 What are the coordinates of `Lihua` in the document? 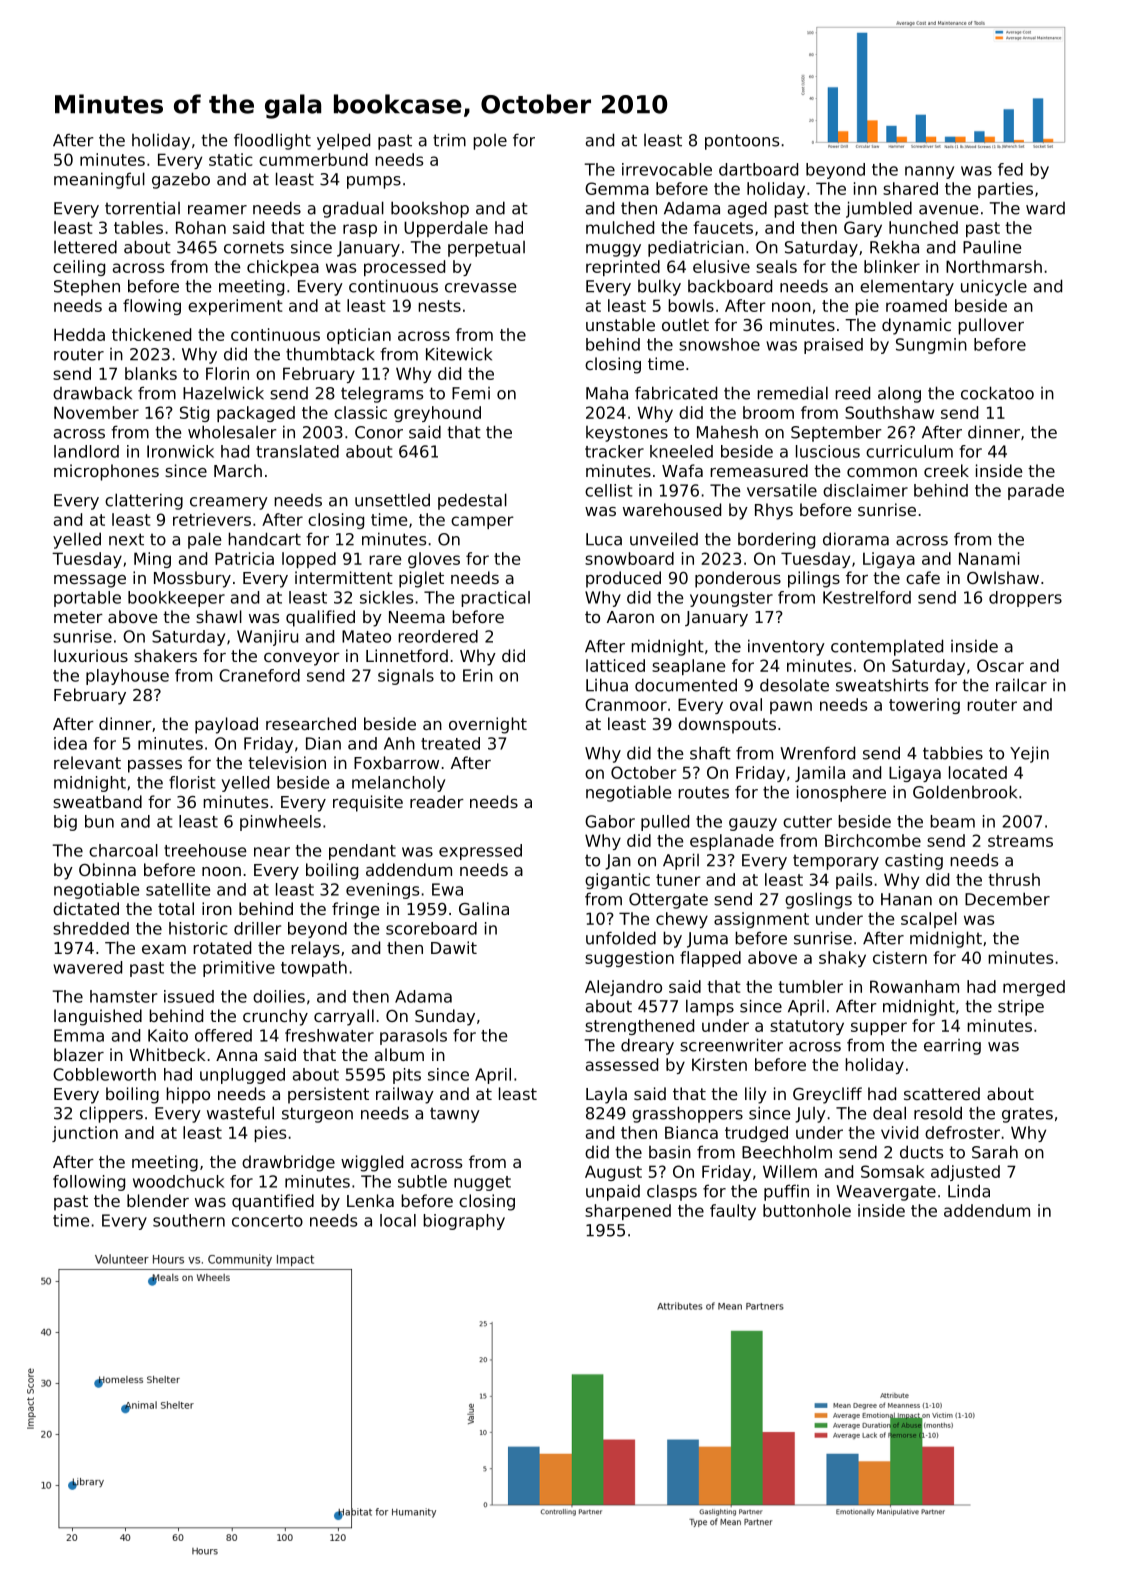 It's located at (607, 685).
